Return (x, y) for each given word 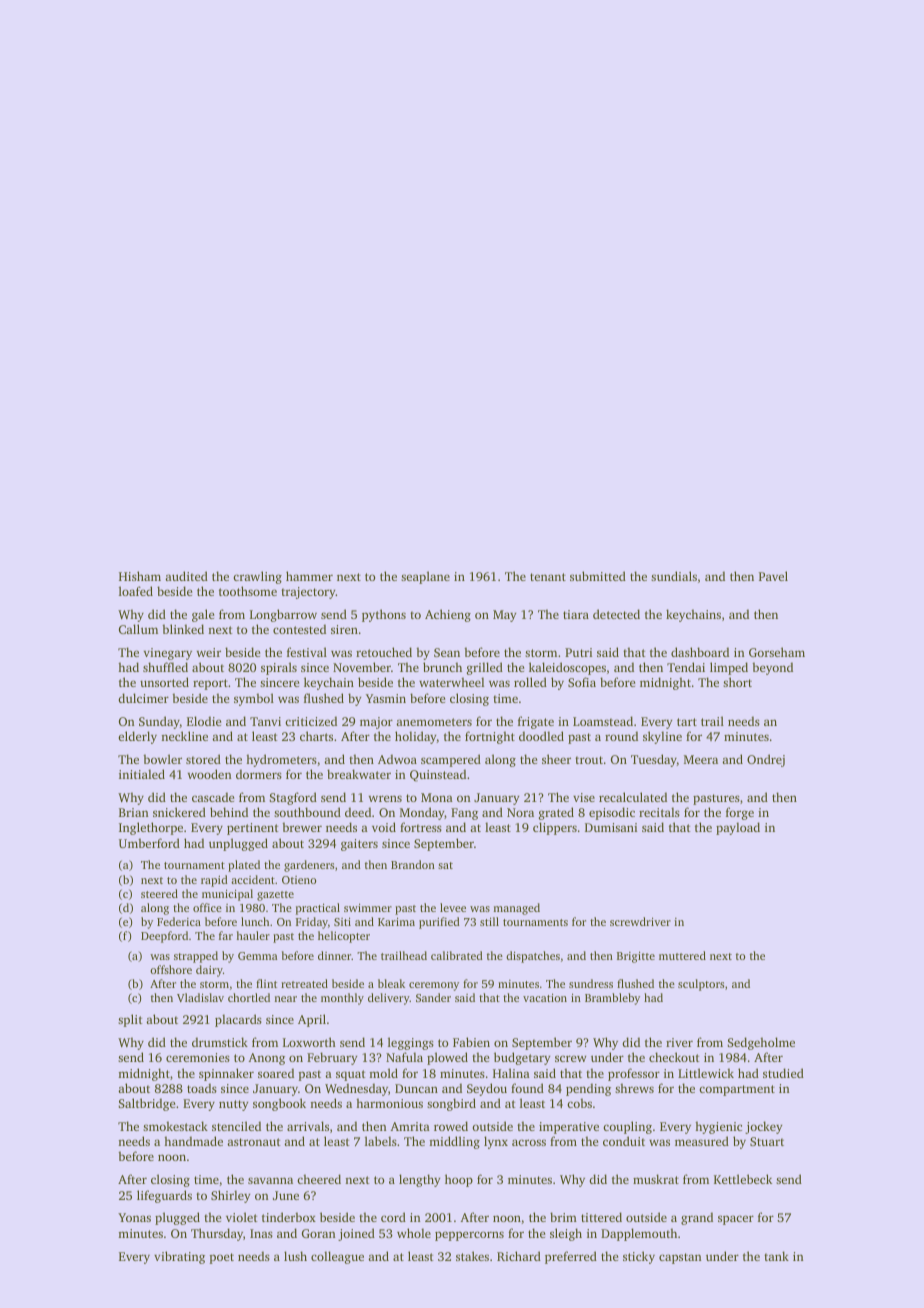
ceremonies (198, 1057)
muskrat (656, 1179)
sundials (674, 576)
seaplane (425, 577)
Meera (701, 759)
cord (393, 1217)
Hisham (140, 576)
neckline (184, 736)
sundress (591, 983)
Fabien (471, 1042)
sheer (556, 759)
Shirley (230, 1196)
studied (783, 1073)
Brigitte (636, 957)
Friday (312, 923)
